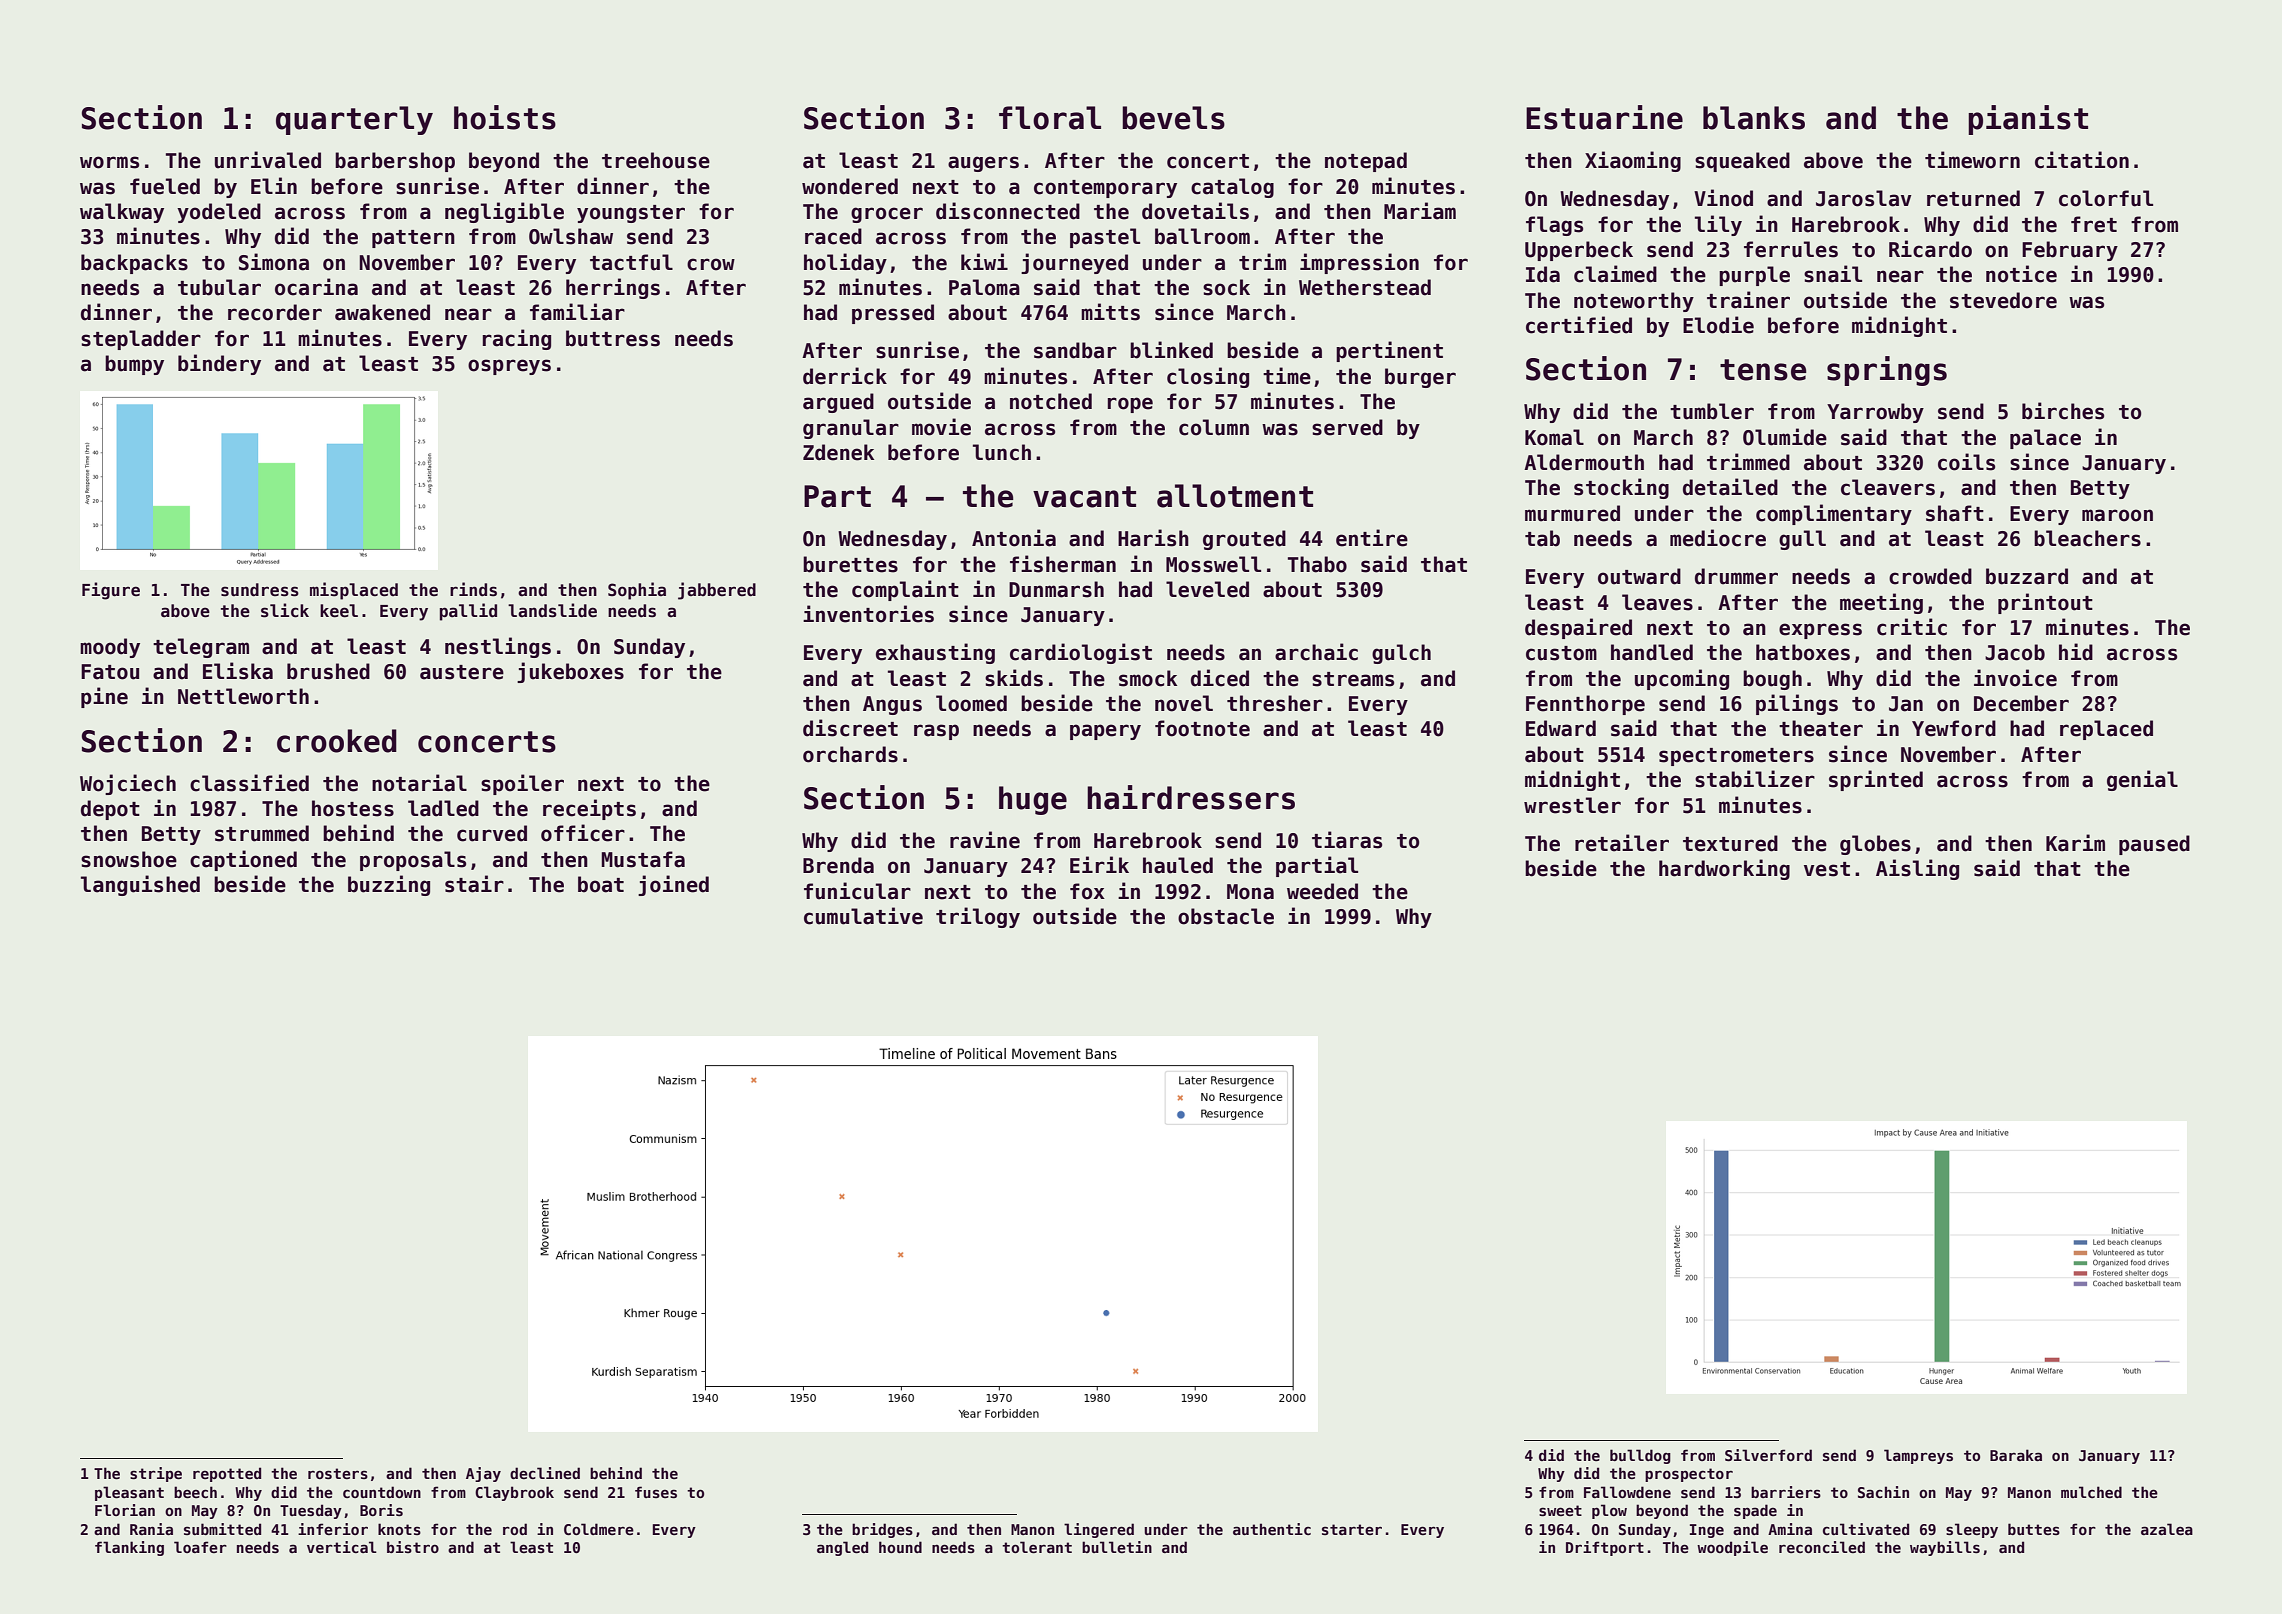 The width and height of the screenshot is (2282, 1614). Describe the element at coordinates (505, 117) in the screenshot. I see `hoists` at that location.
